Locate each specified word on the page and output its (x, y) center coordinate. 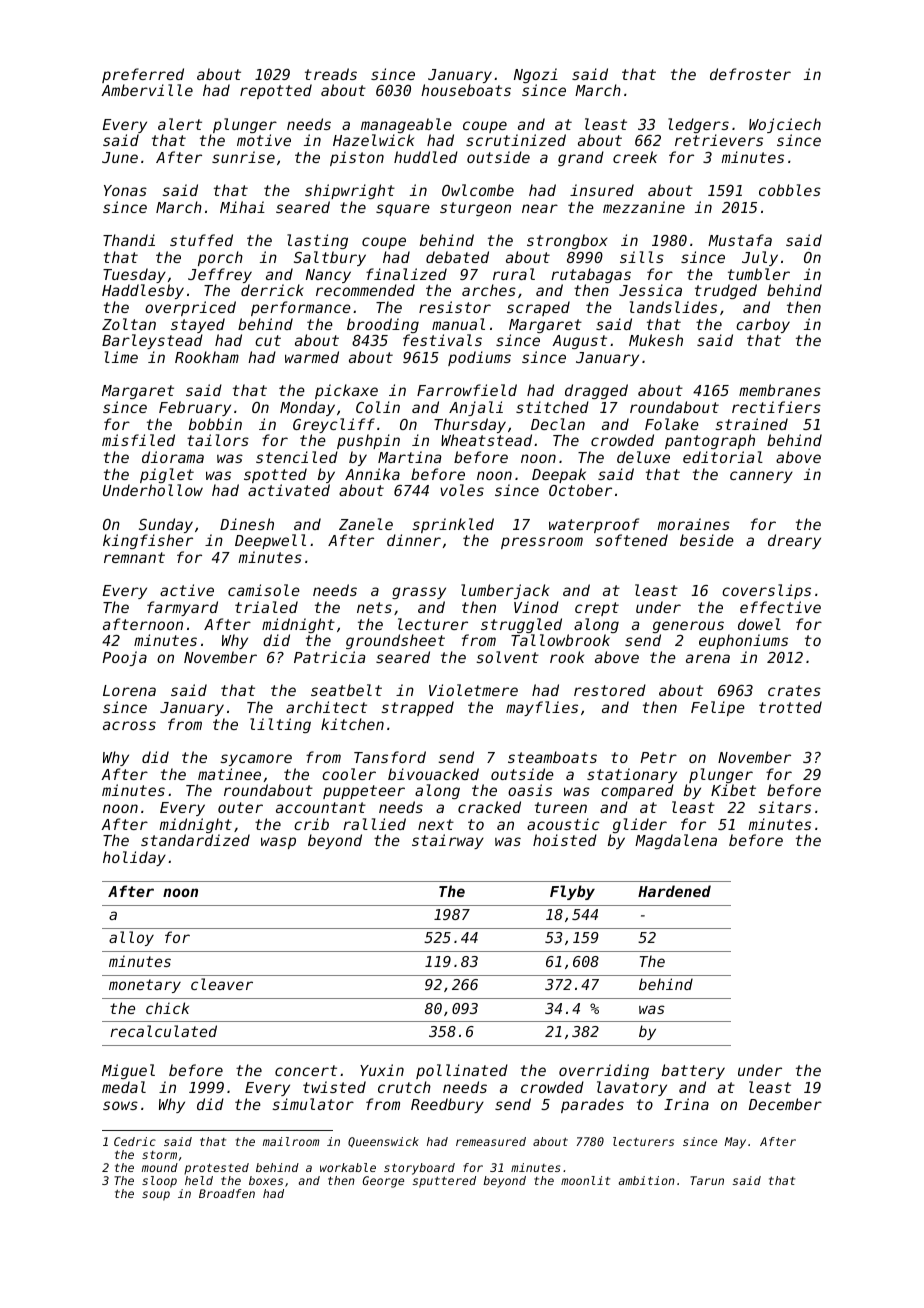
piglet (167, 475)
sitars (784, 807)
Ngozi (536, 75)
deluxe (643, 457)
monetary (145, 986)
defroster (750, 74)
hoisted (565, 840)
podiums (479, 358)
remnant (134, 557)
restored (610, 690)
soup (156, 1196)
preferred (143, 75)
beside (707, 540)
